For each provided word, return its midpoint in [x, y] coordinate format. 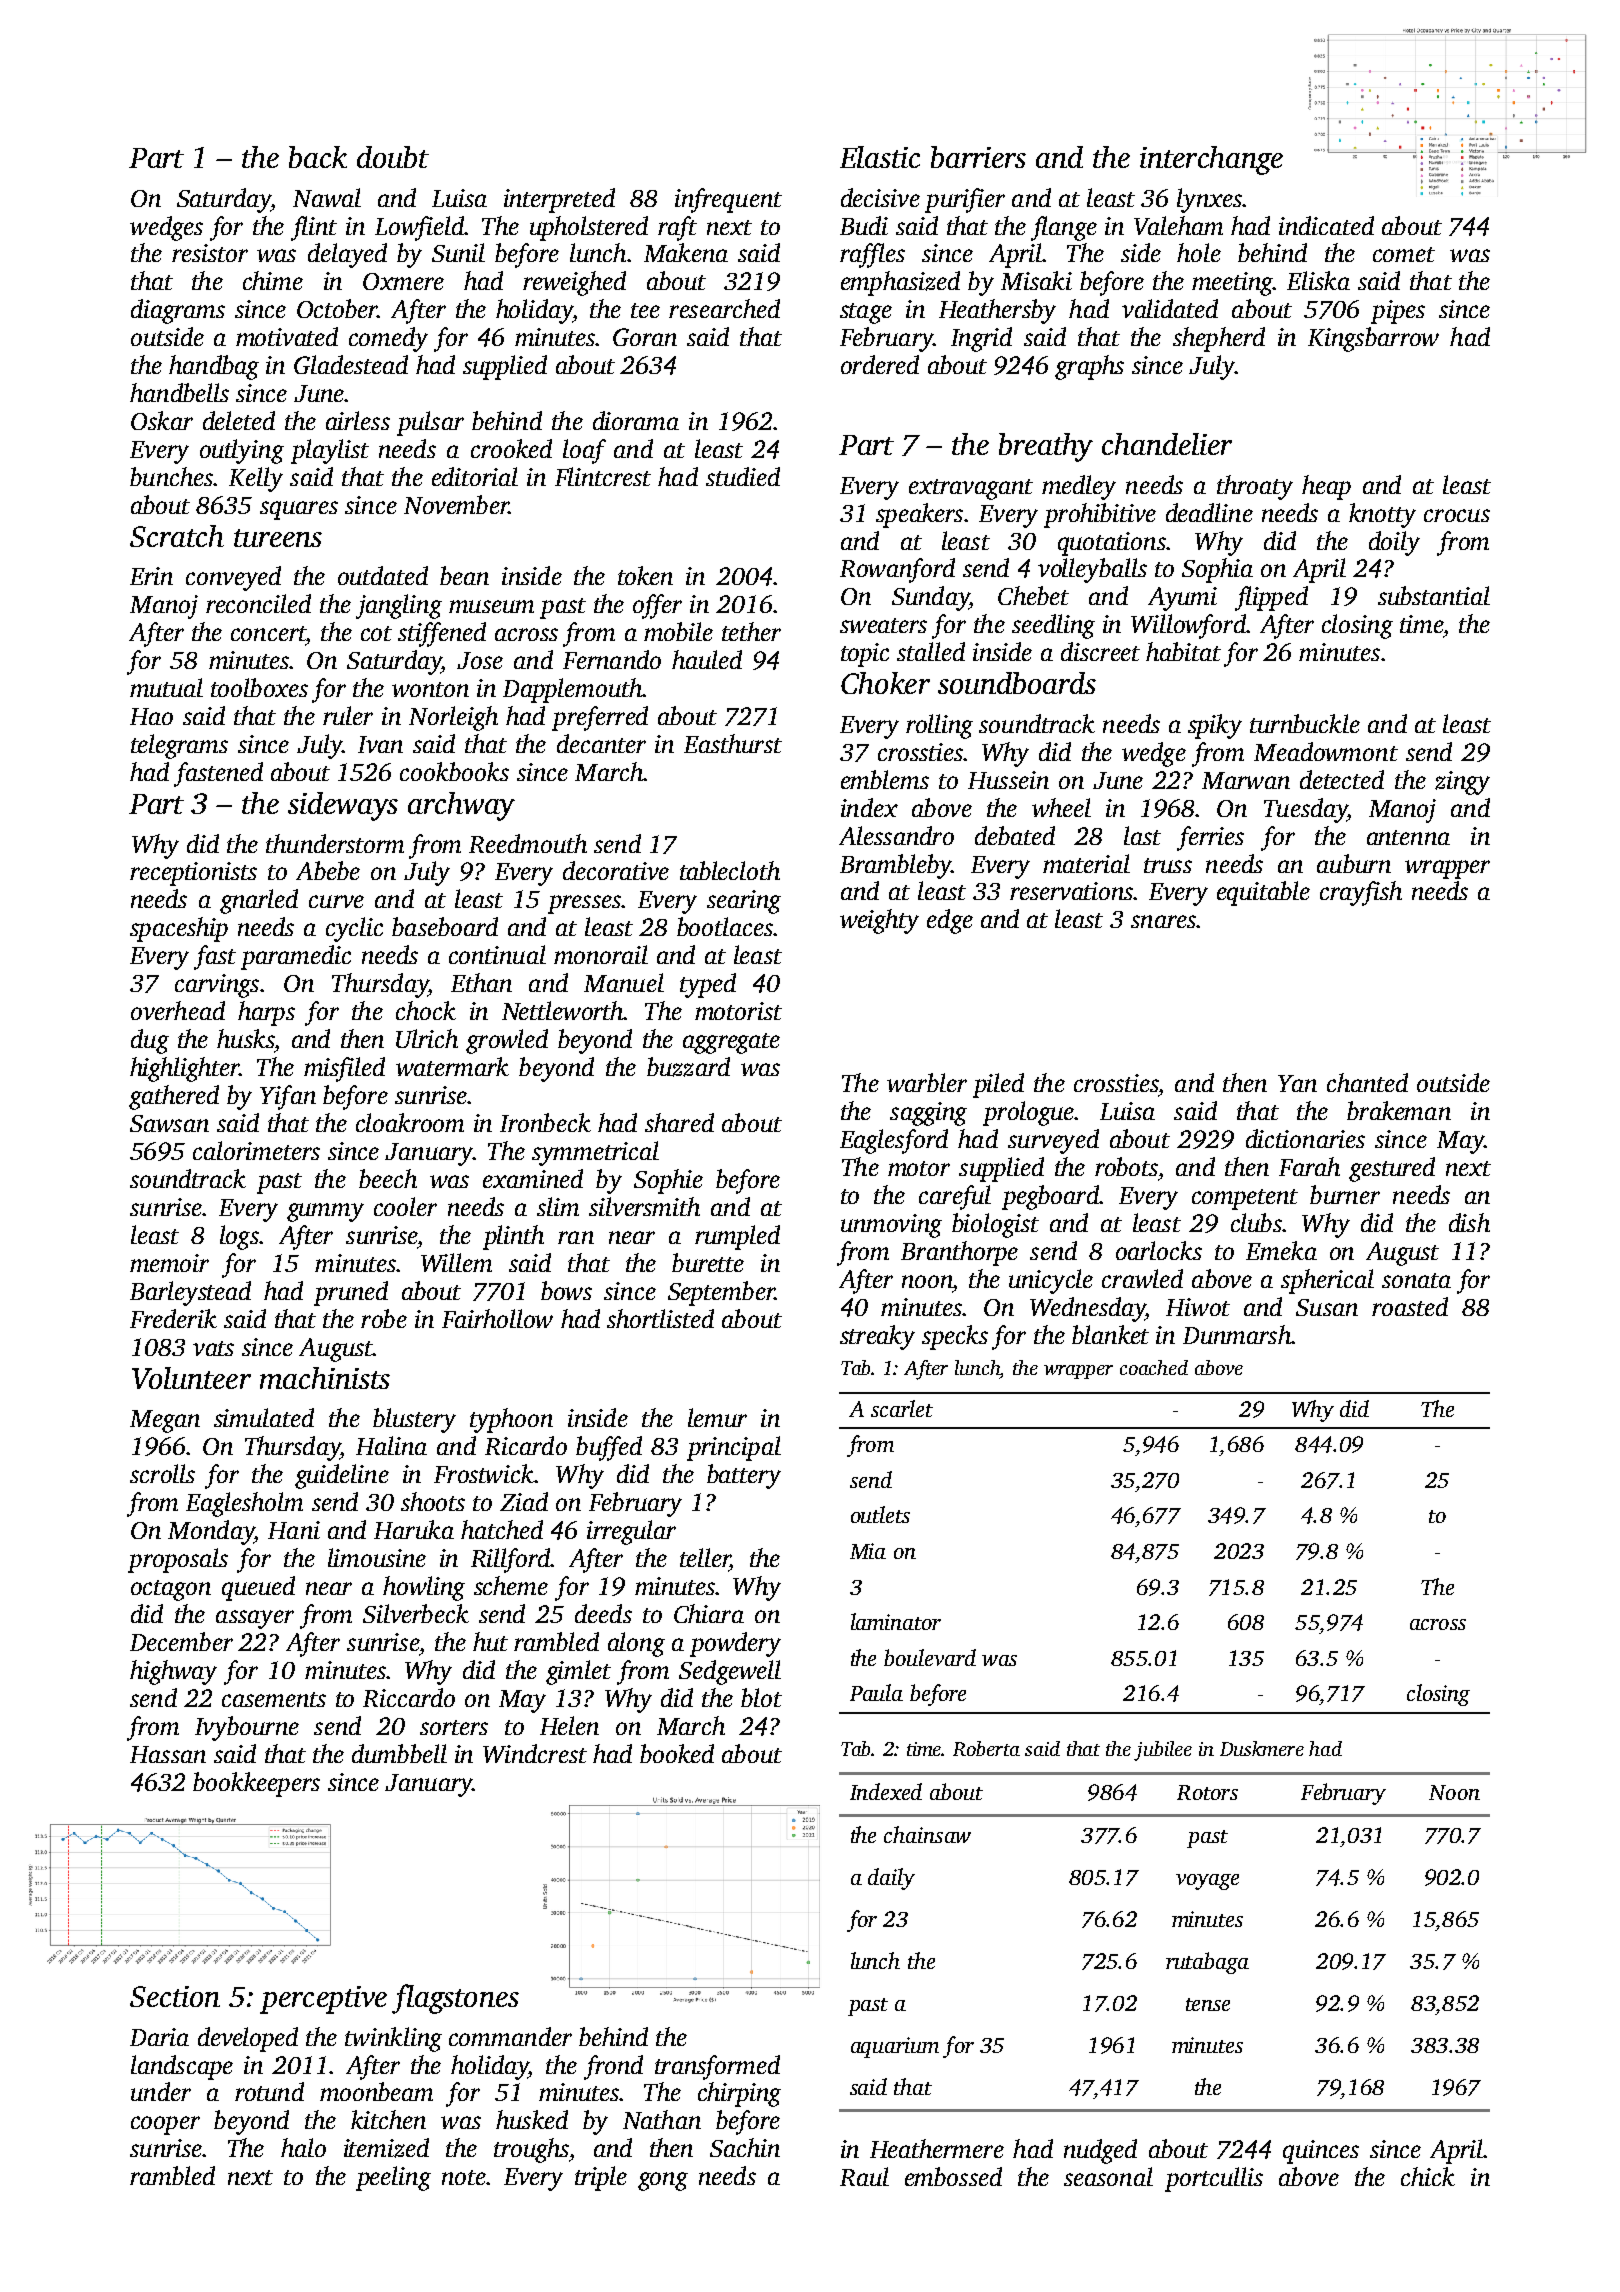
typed [708, 985]
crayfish [1361, 893]
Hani [294, 1530]
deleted [239, 420]
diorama [636, 420]
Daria [159, 2037]
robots [1126, 1166]
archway [461, 806]
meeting [1232, 284]
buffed [609, 1448]
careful [955, 1197]
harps [266, 1013]
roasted [1410, 1306]
